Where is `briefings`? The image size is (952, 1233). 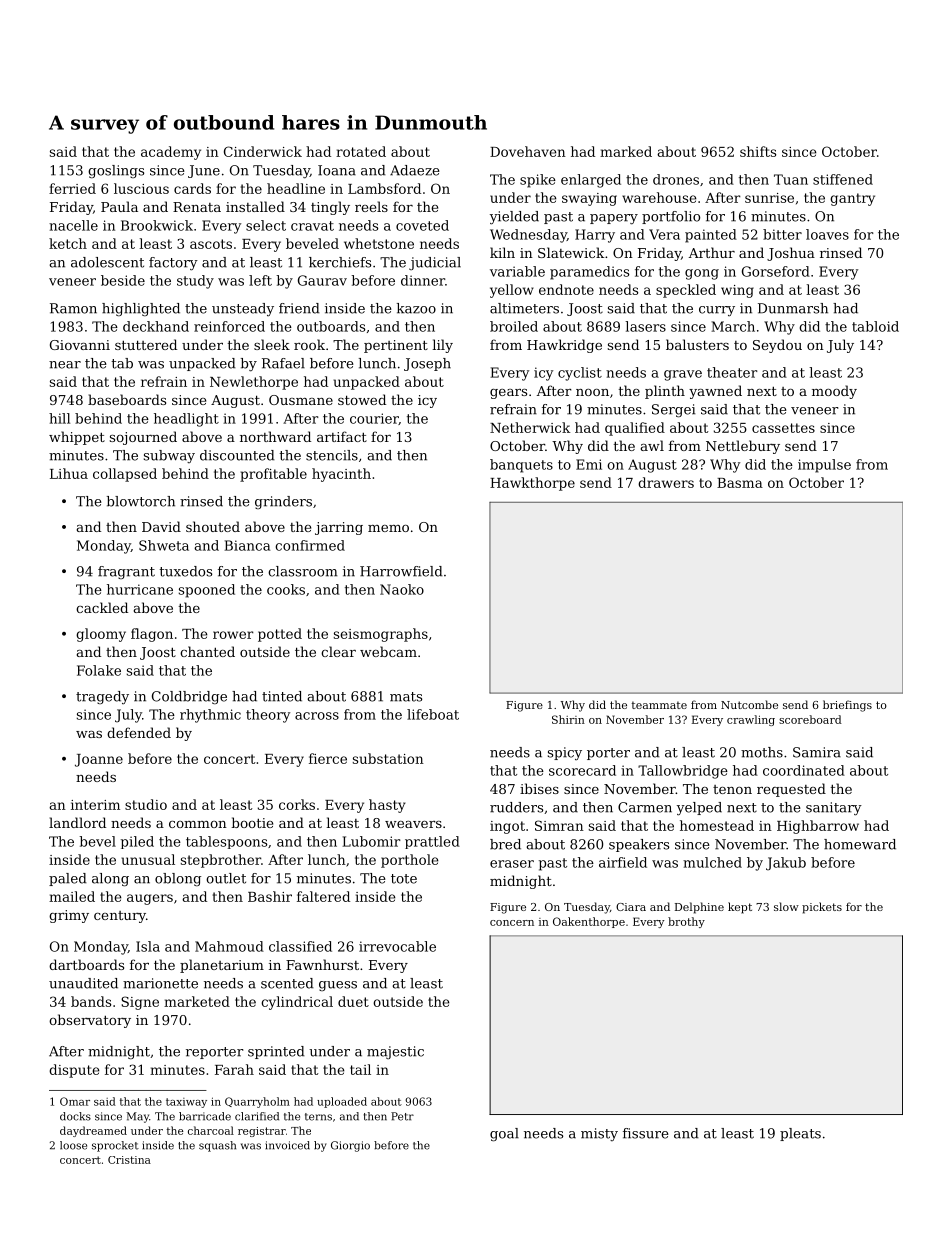 briefings is located at coordinates (847, 706).
